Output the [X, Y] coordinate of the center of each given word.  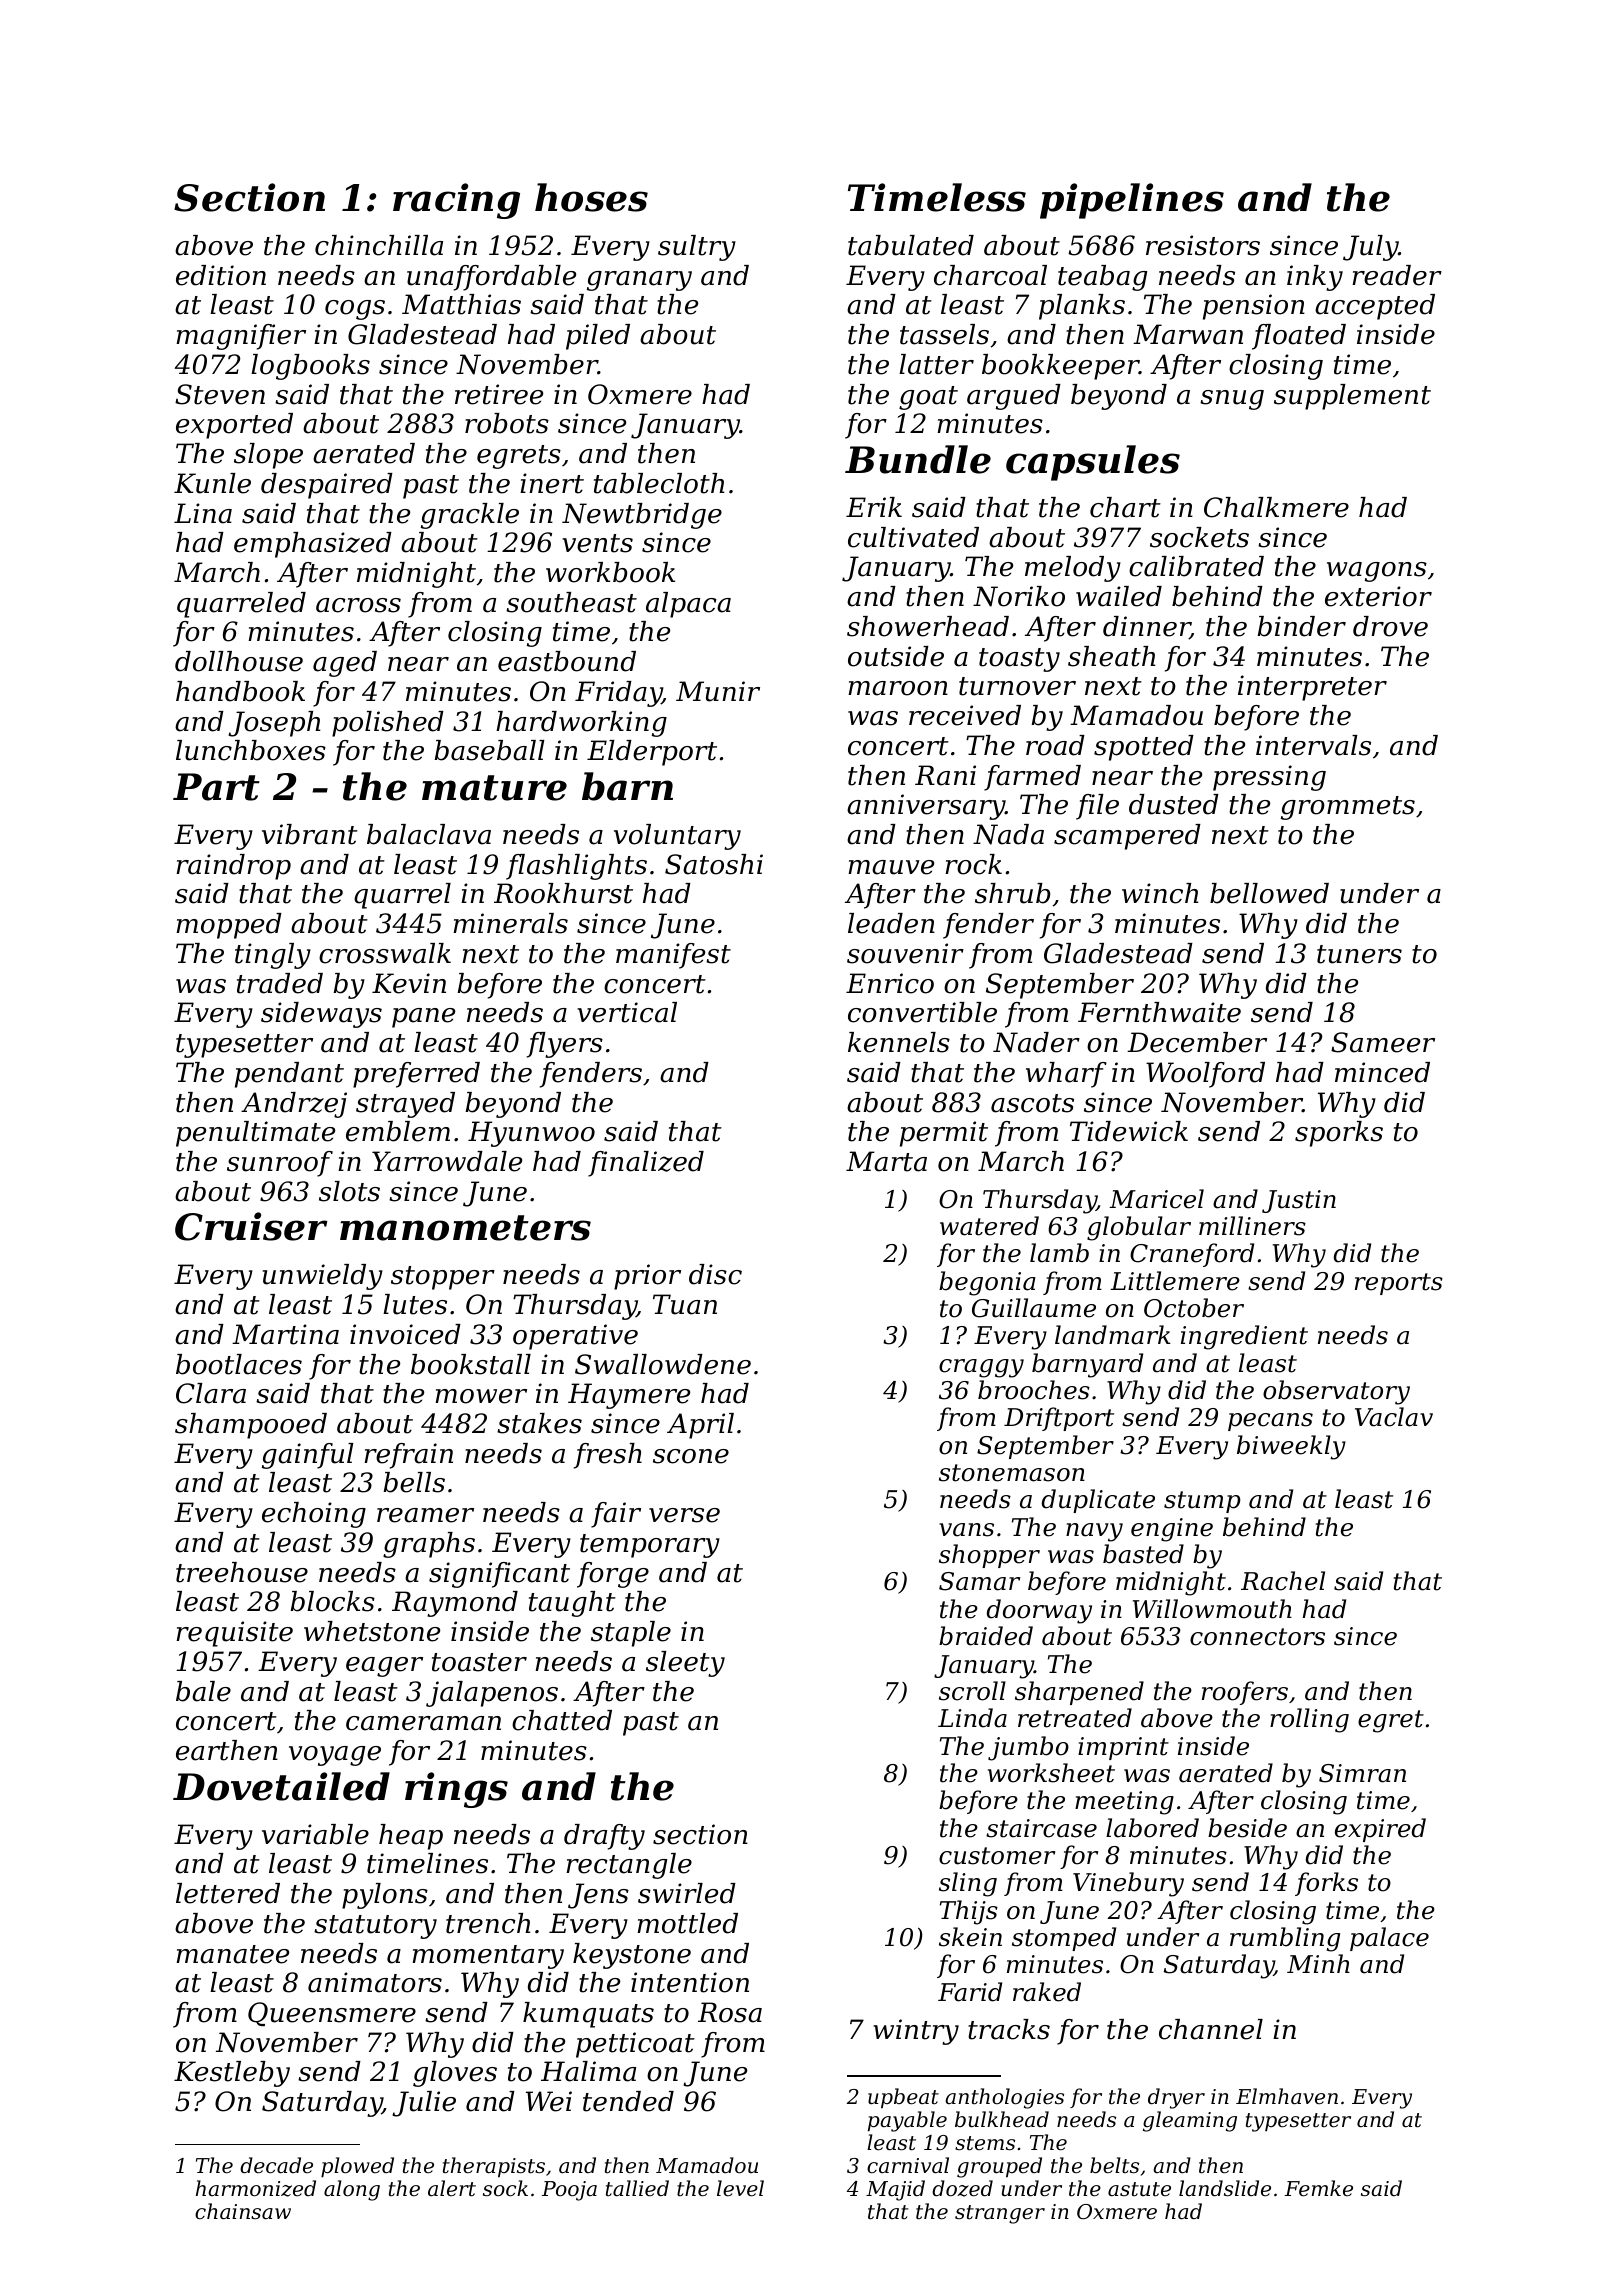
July [1370, 248]
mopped [229, 926]
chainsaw [243, 2211]
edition [221, 275]
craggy [981, 1368]
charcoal [990, 275]
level [740, 2188]
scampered [1127, 837]
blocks [332, 1601]
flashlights [576, 867]
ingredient [1244, 1337]
